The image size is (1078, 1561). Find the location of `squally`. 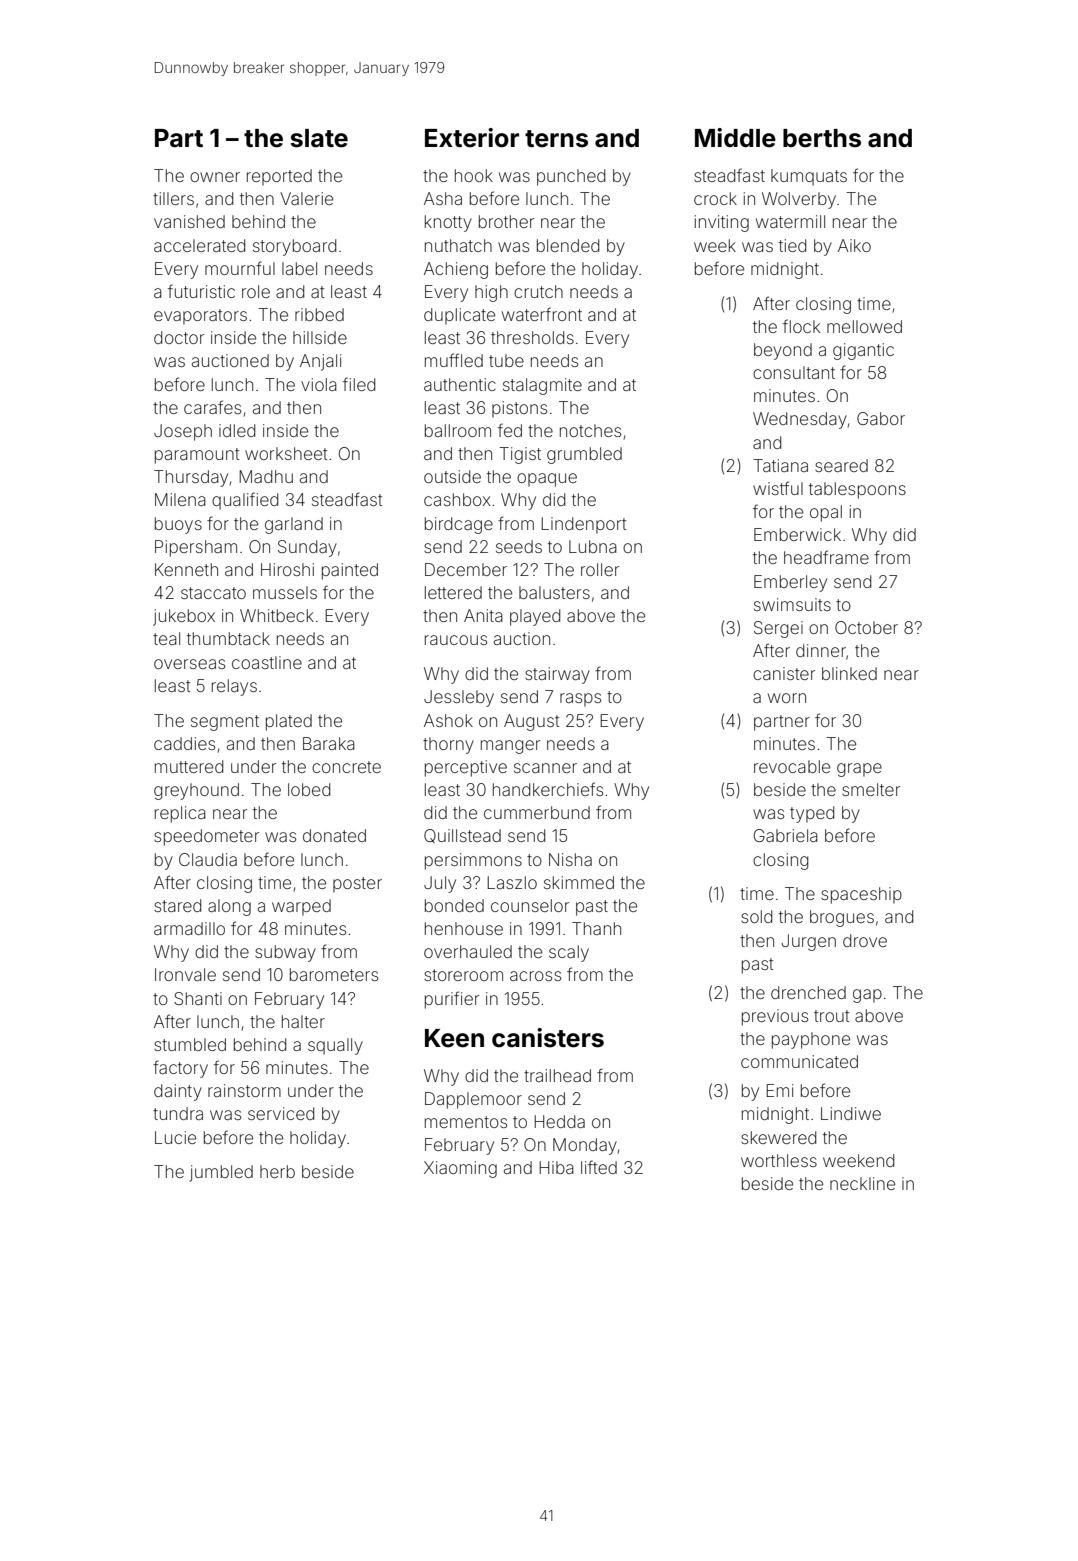

squally is located at coordinates (335, 1046).
